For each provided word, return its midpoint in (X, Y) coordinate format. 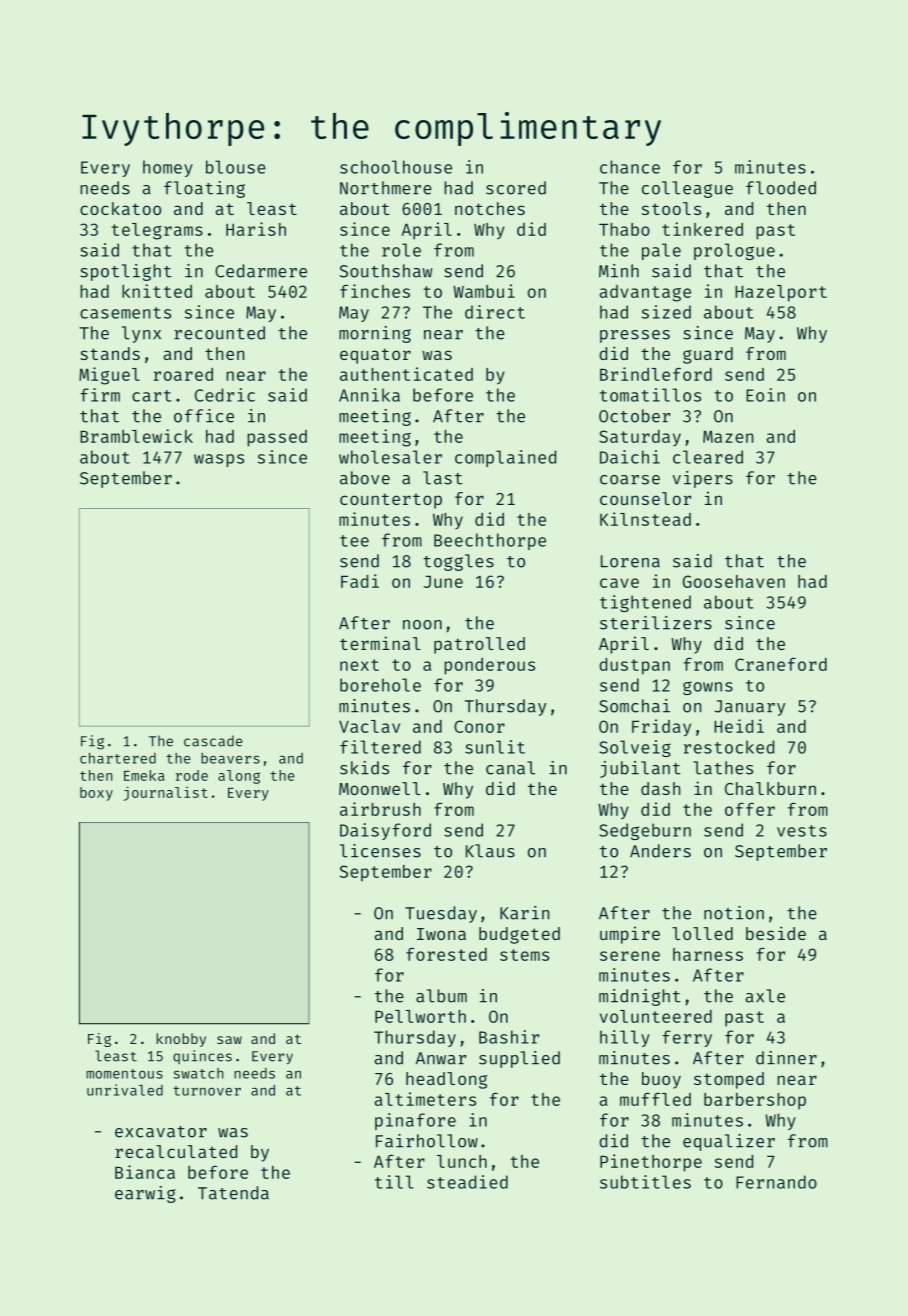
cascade (213, 741)
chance (630, 167)
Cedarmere (261, 271)
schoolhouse (396, 167)
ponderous (489, 666)
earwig (145, 1194)
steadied (467, 1182)
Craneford (781, 664)
